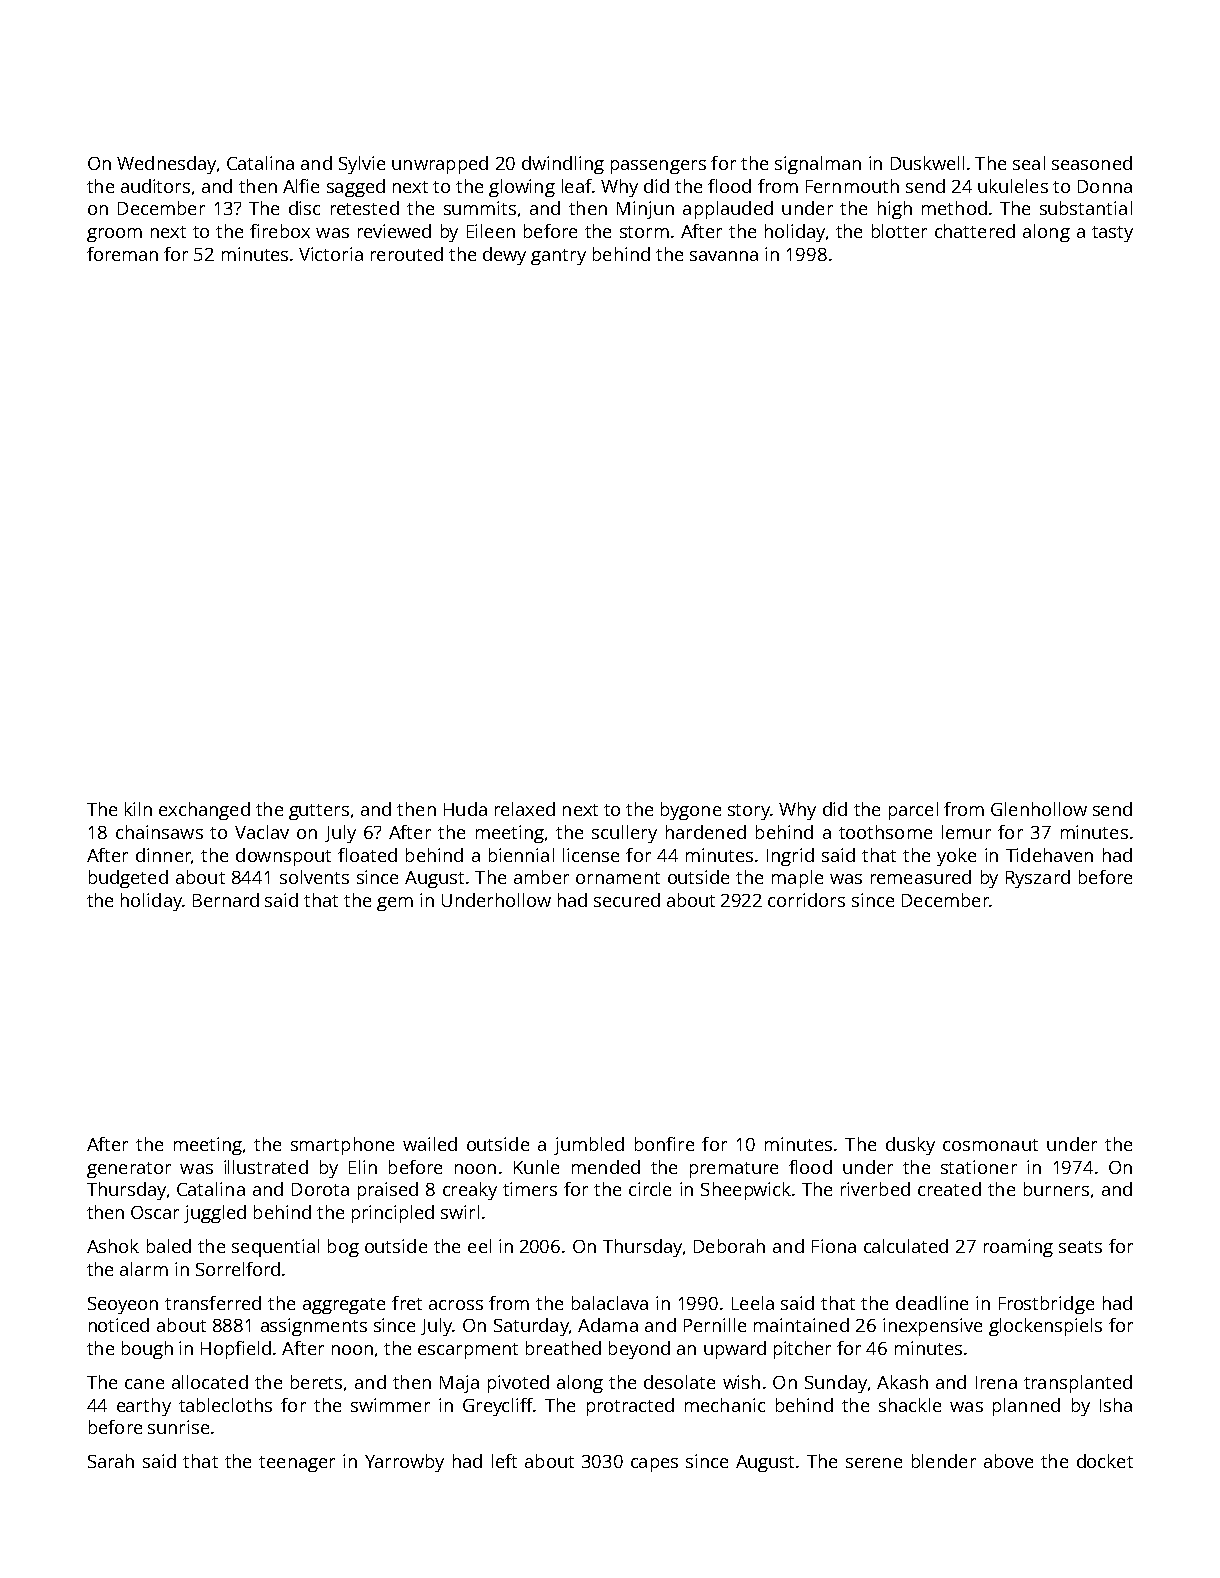 Image resolution: width=1220 pixels, height=1578 pixels. What do you see at coordinates (166, 165) in the screenshot?
I see `Wednesday` at bounding box center [166, 165].
